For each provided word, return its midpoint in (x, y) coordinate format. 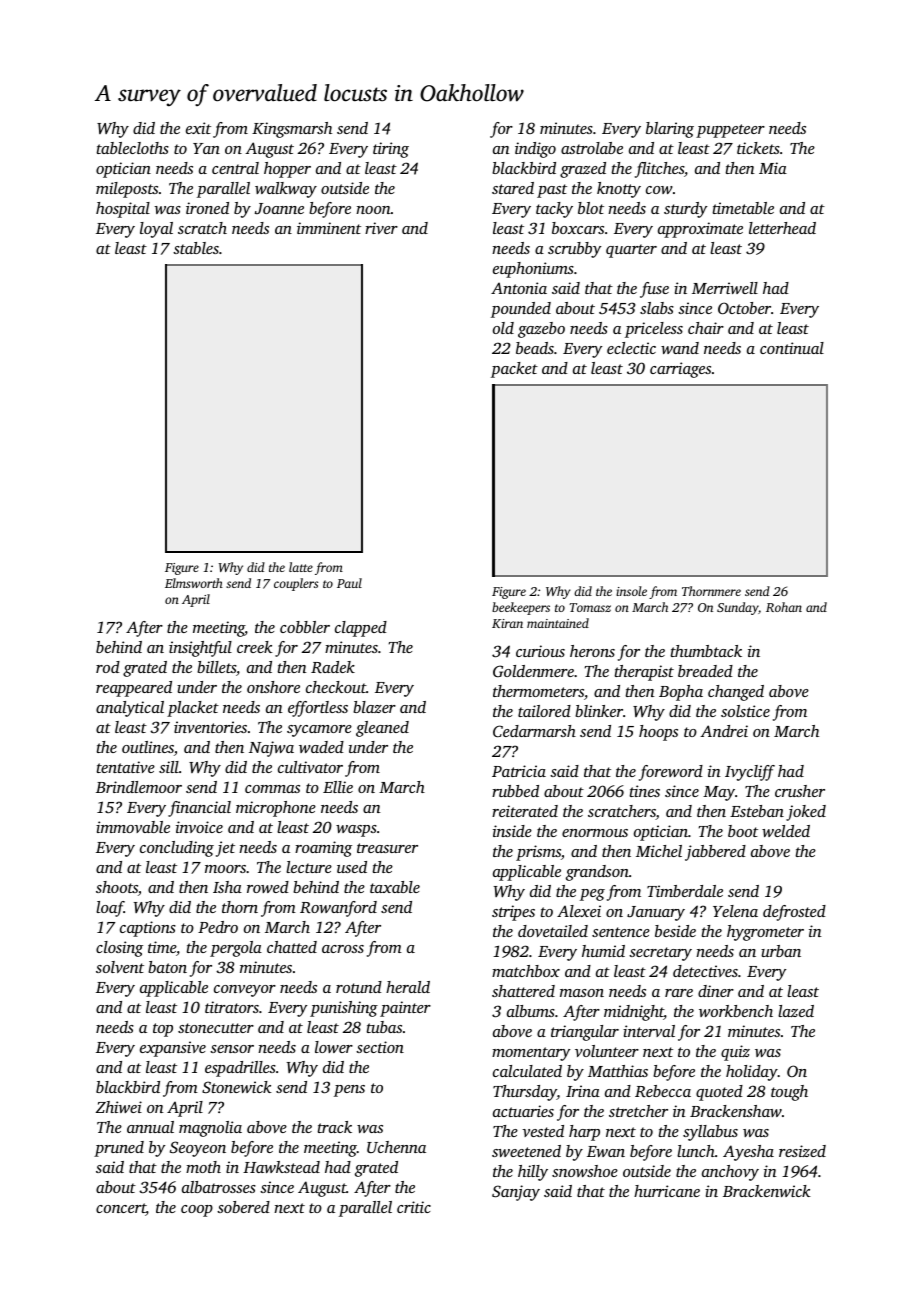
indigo (535, 150)
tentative (126, 767)
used (352, 867)
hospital (123, 210)
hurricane (667, 1191)
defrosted (794, 913)
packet (514, 370)
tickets (758, 148)
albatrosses (219, 1187)
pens (349, 1091)
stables (196, 248)
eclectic (631, 348)
